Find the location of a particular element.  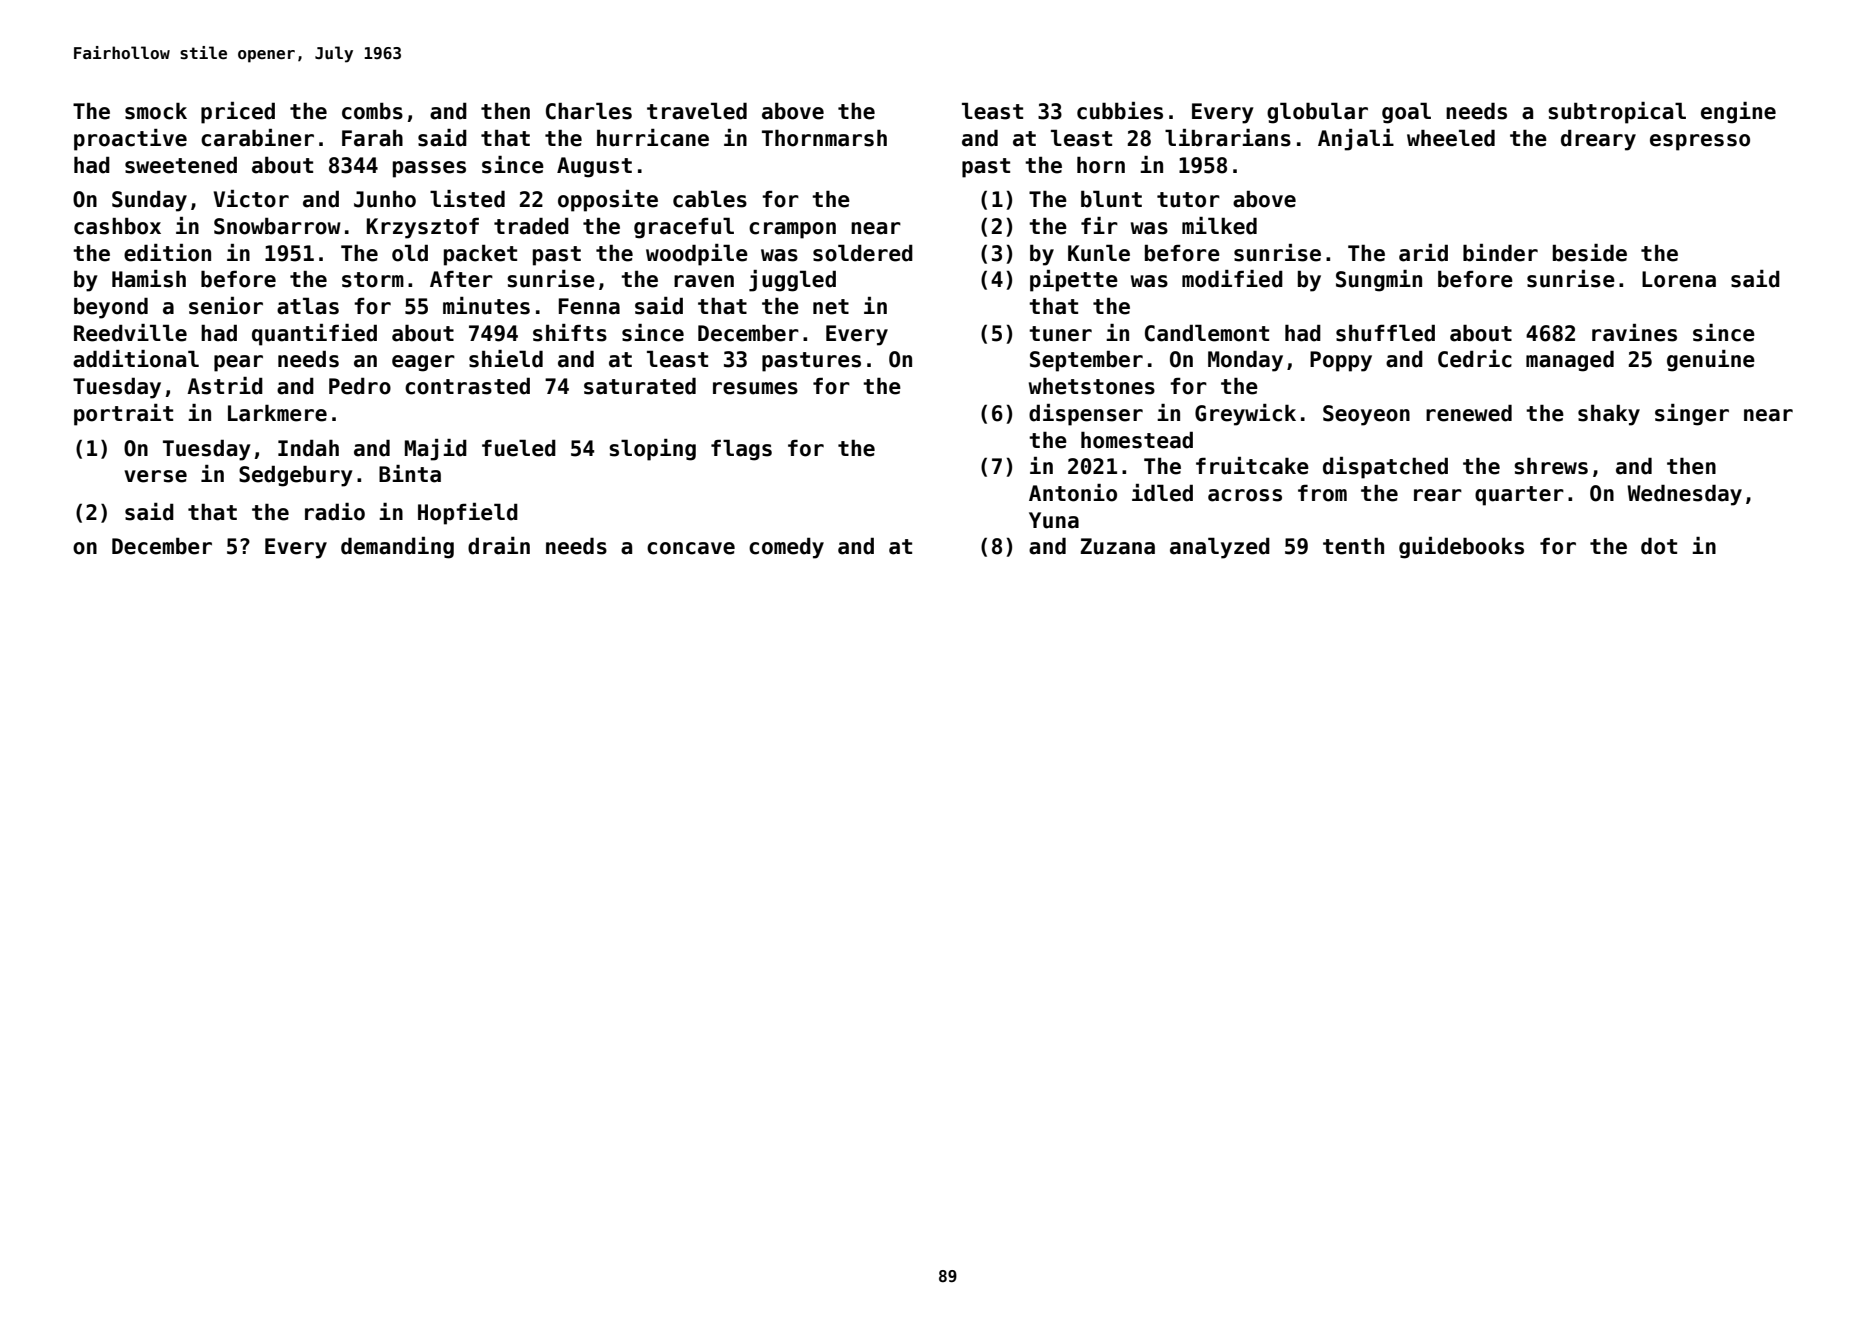

Hopfield is located at coordinates (468, 514).
